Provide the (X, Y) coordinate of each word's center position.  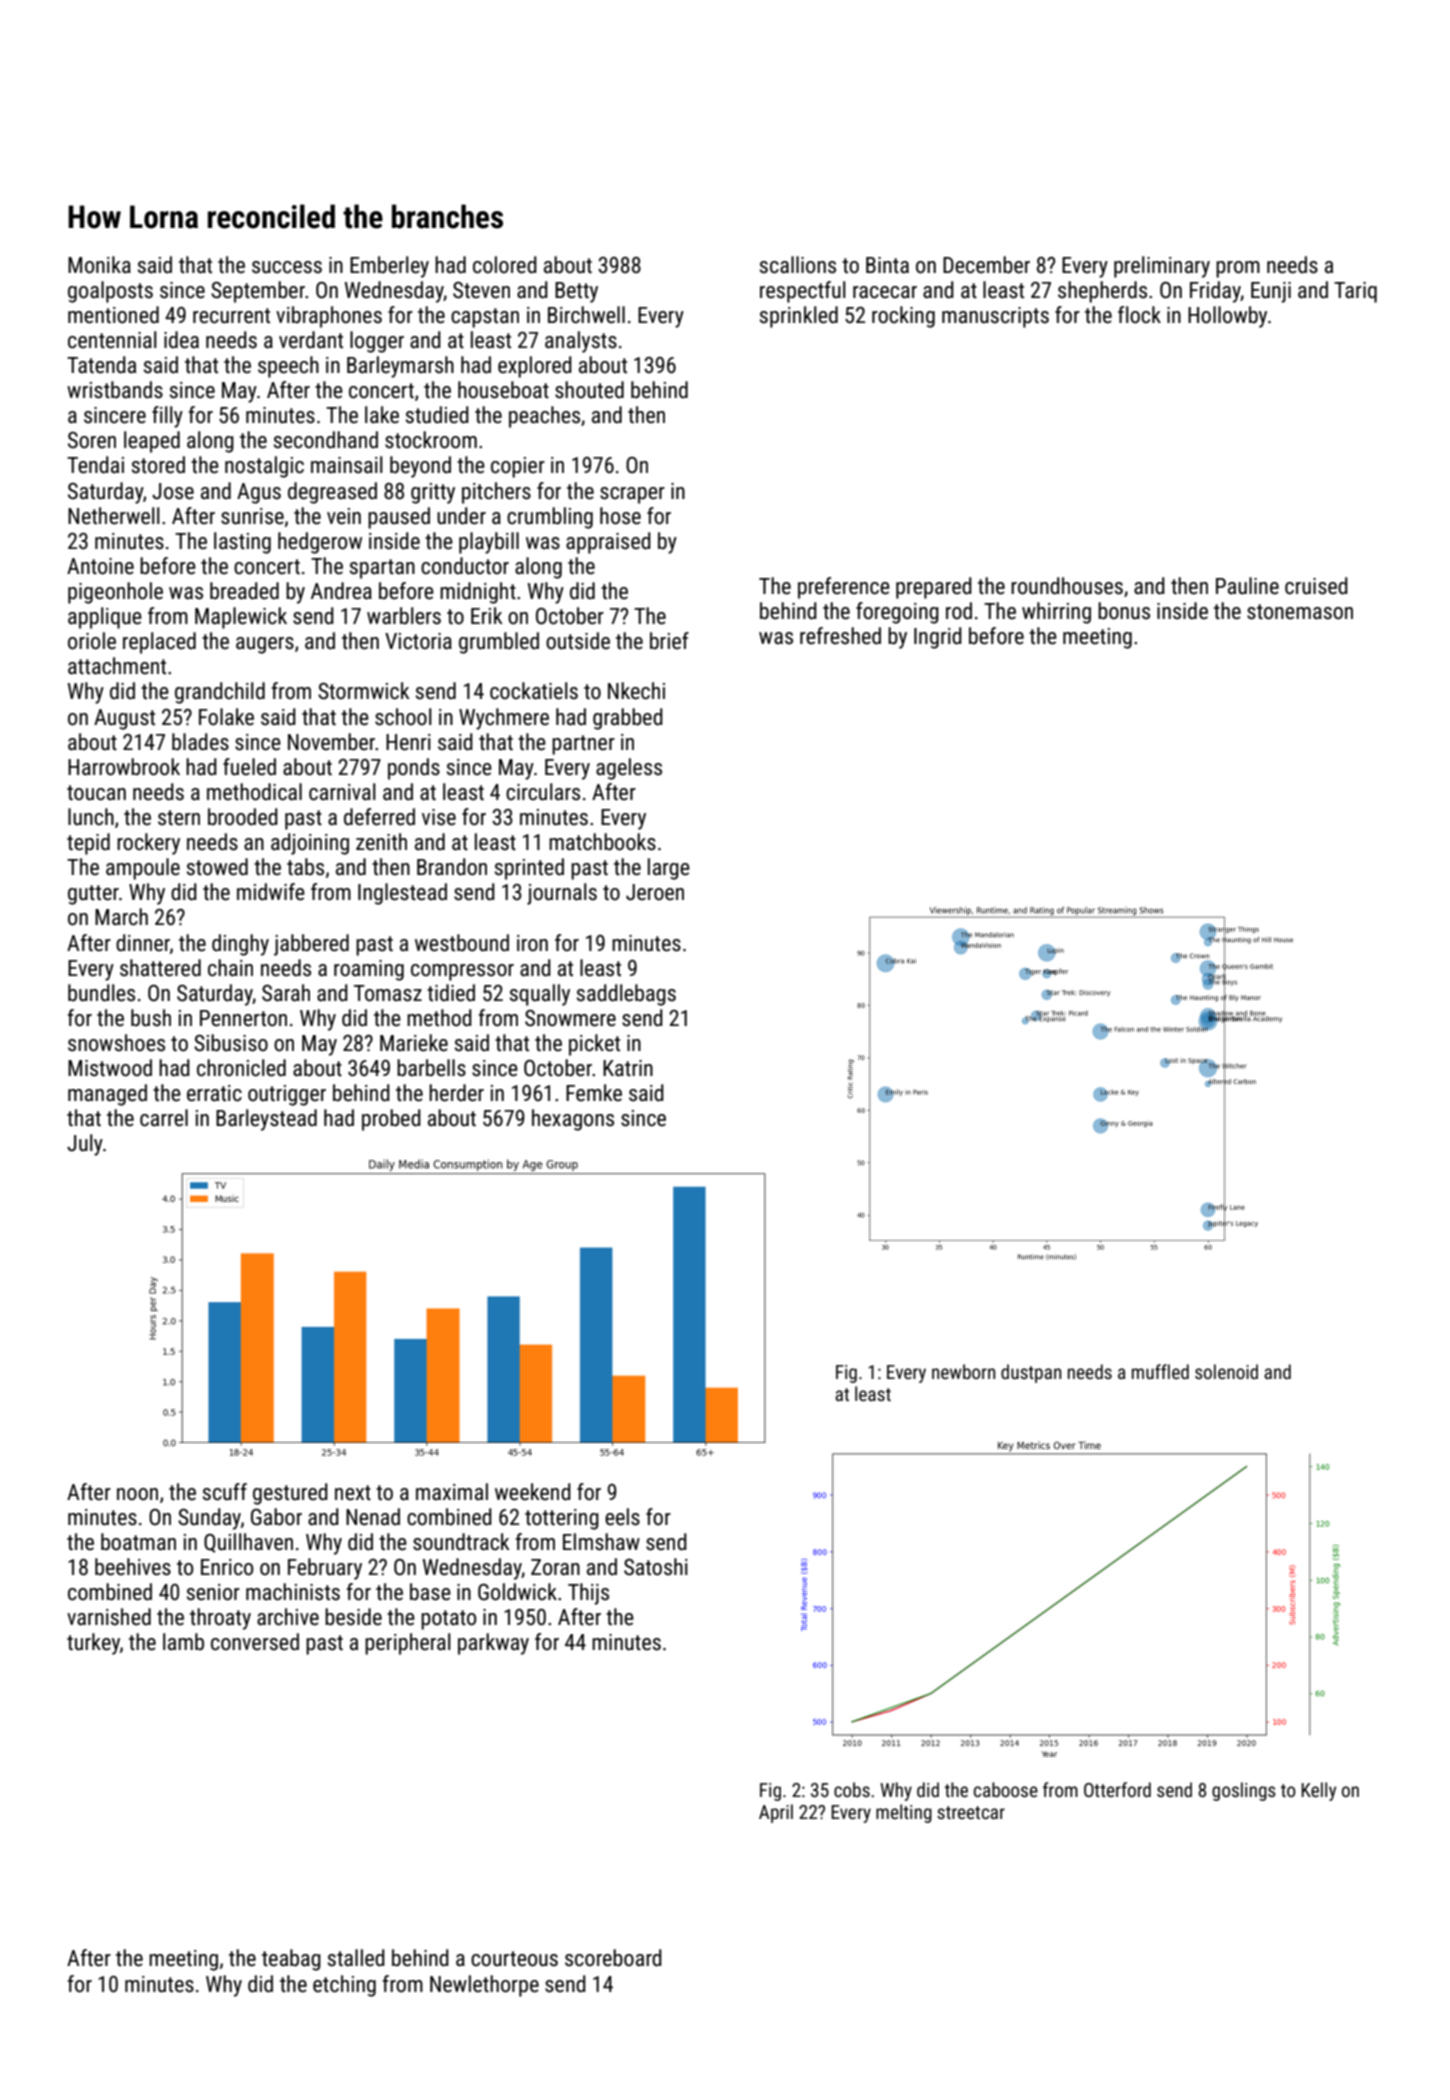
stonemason (1300, 612)
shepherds (1102, 292)
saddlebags (626, 995)
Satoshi (656, 1567)
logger (377, 342)
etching (344, 1986)
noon (137, 1494)
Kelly (1318, 1791)
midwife (271, 892)
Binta (887, 265)
